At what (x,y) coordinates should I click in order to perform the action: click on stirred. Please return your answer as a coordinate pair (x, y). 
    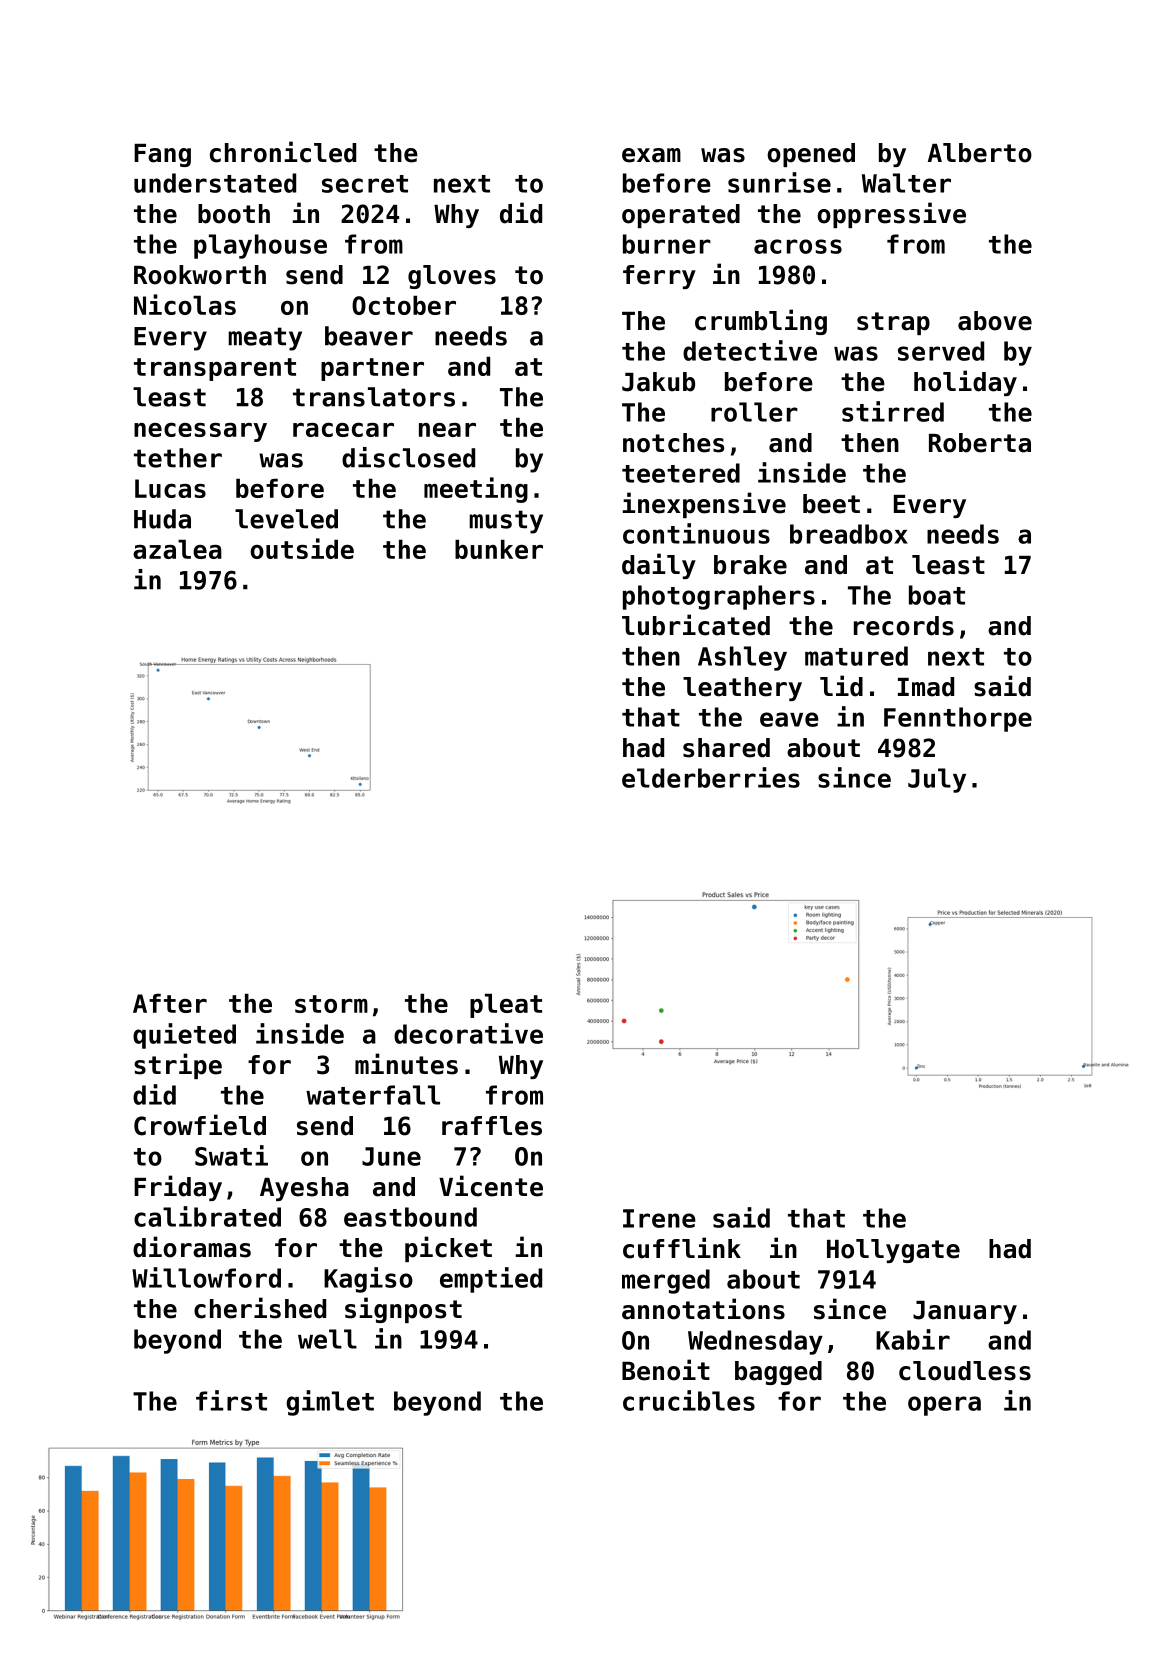
    Looking at the image, I should click on (893, 411).
